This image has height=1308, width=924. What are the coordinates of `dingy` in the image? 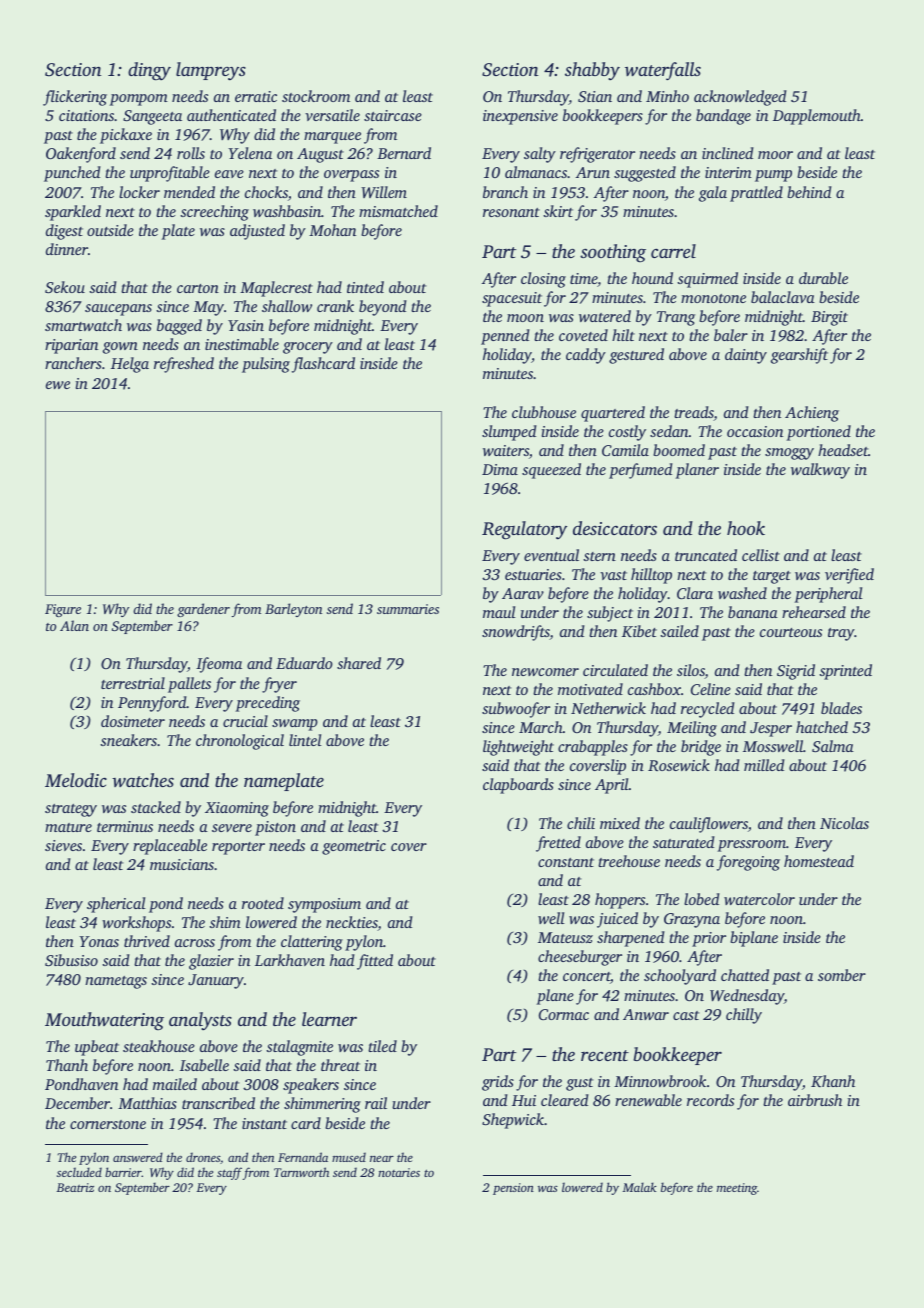 It's located at (149, 71).
